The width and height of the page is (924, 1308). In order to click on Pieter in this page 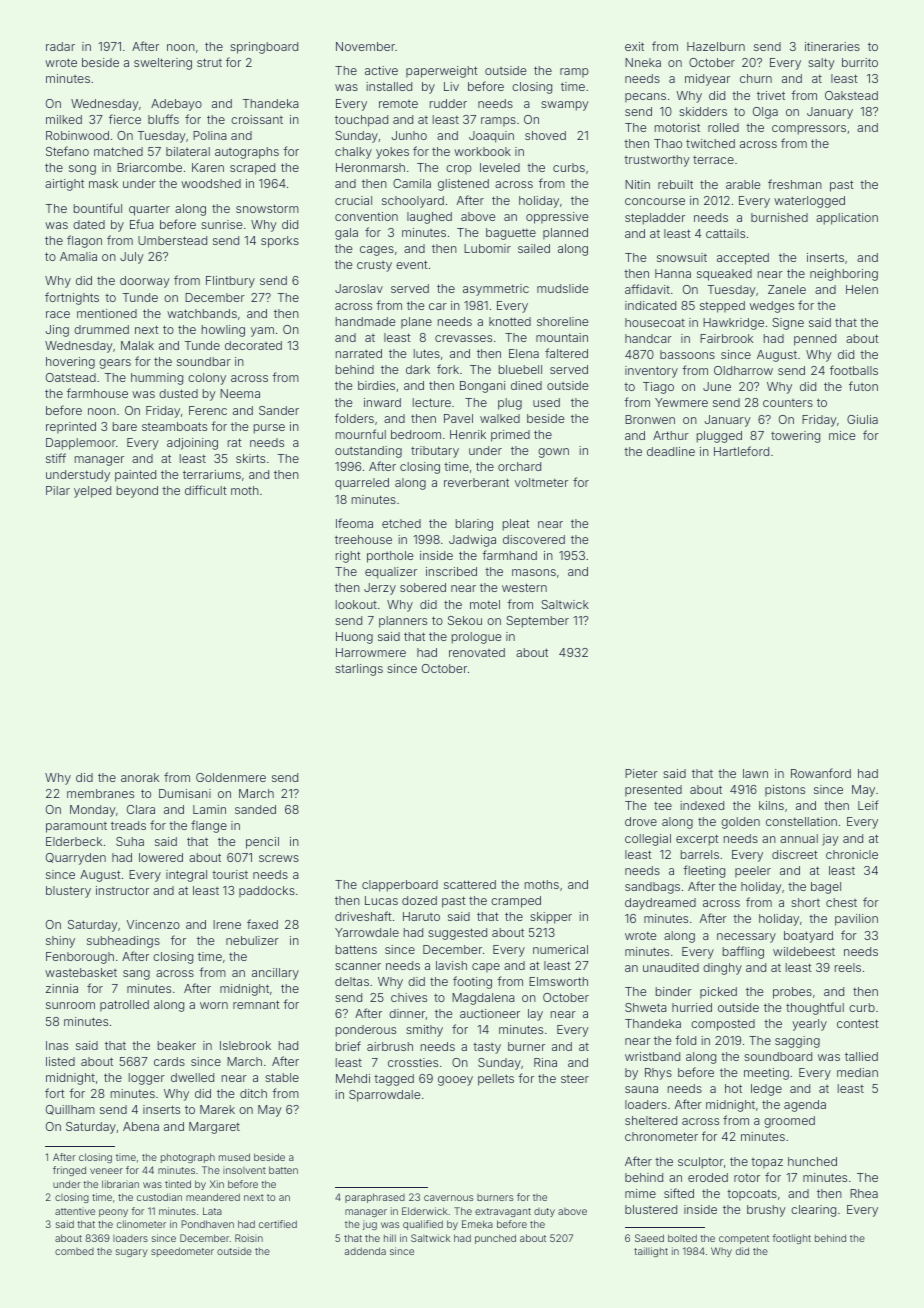, I will do `click(641, 773)`.
